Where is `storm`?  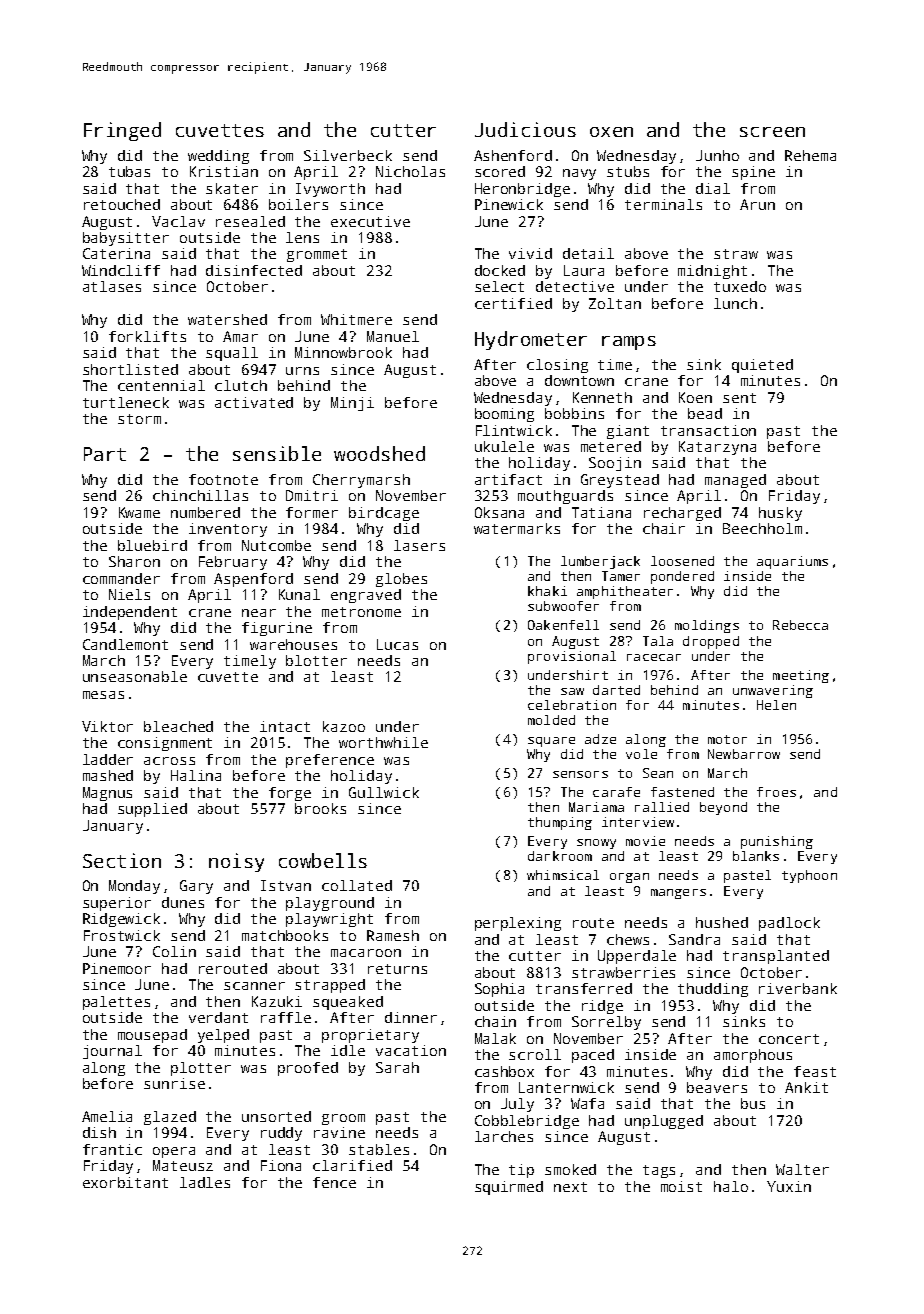
storm is located at coordinates (139, 419).
